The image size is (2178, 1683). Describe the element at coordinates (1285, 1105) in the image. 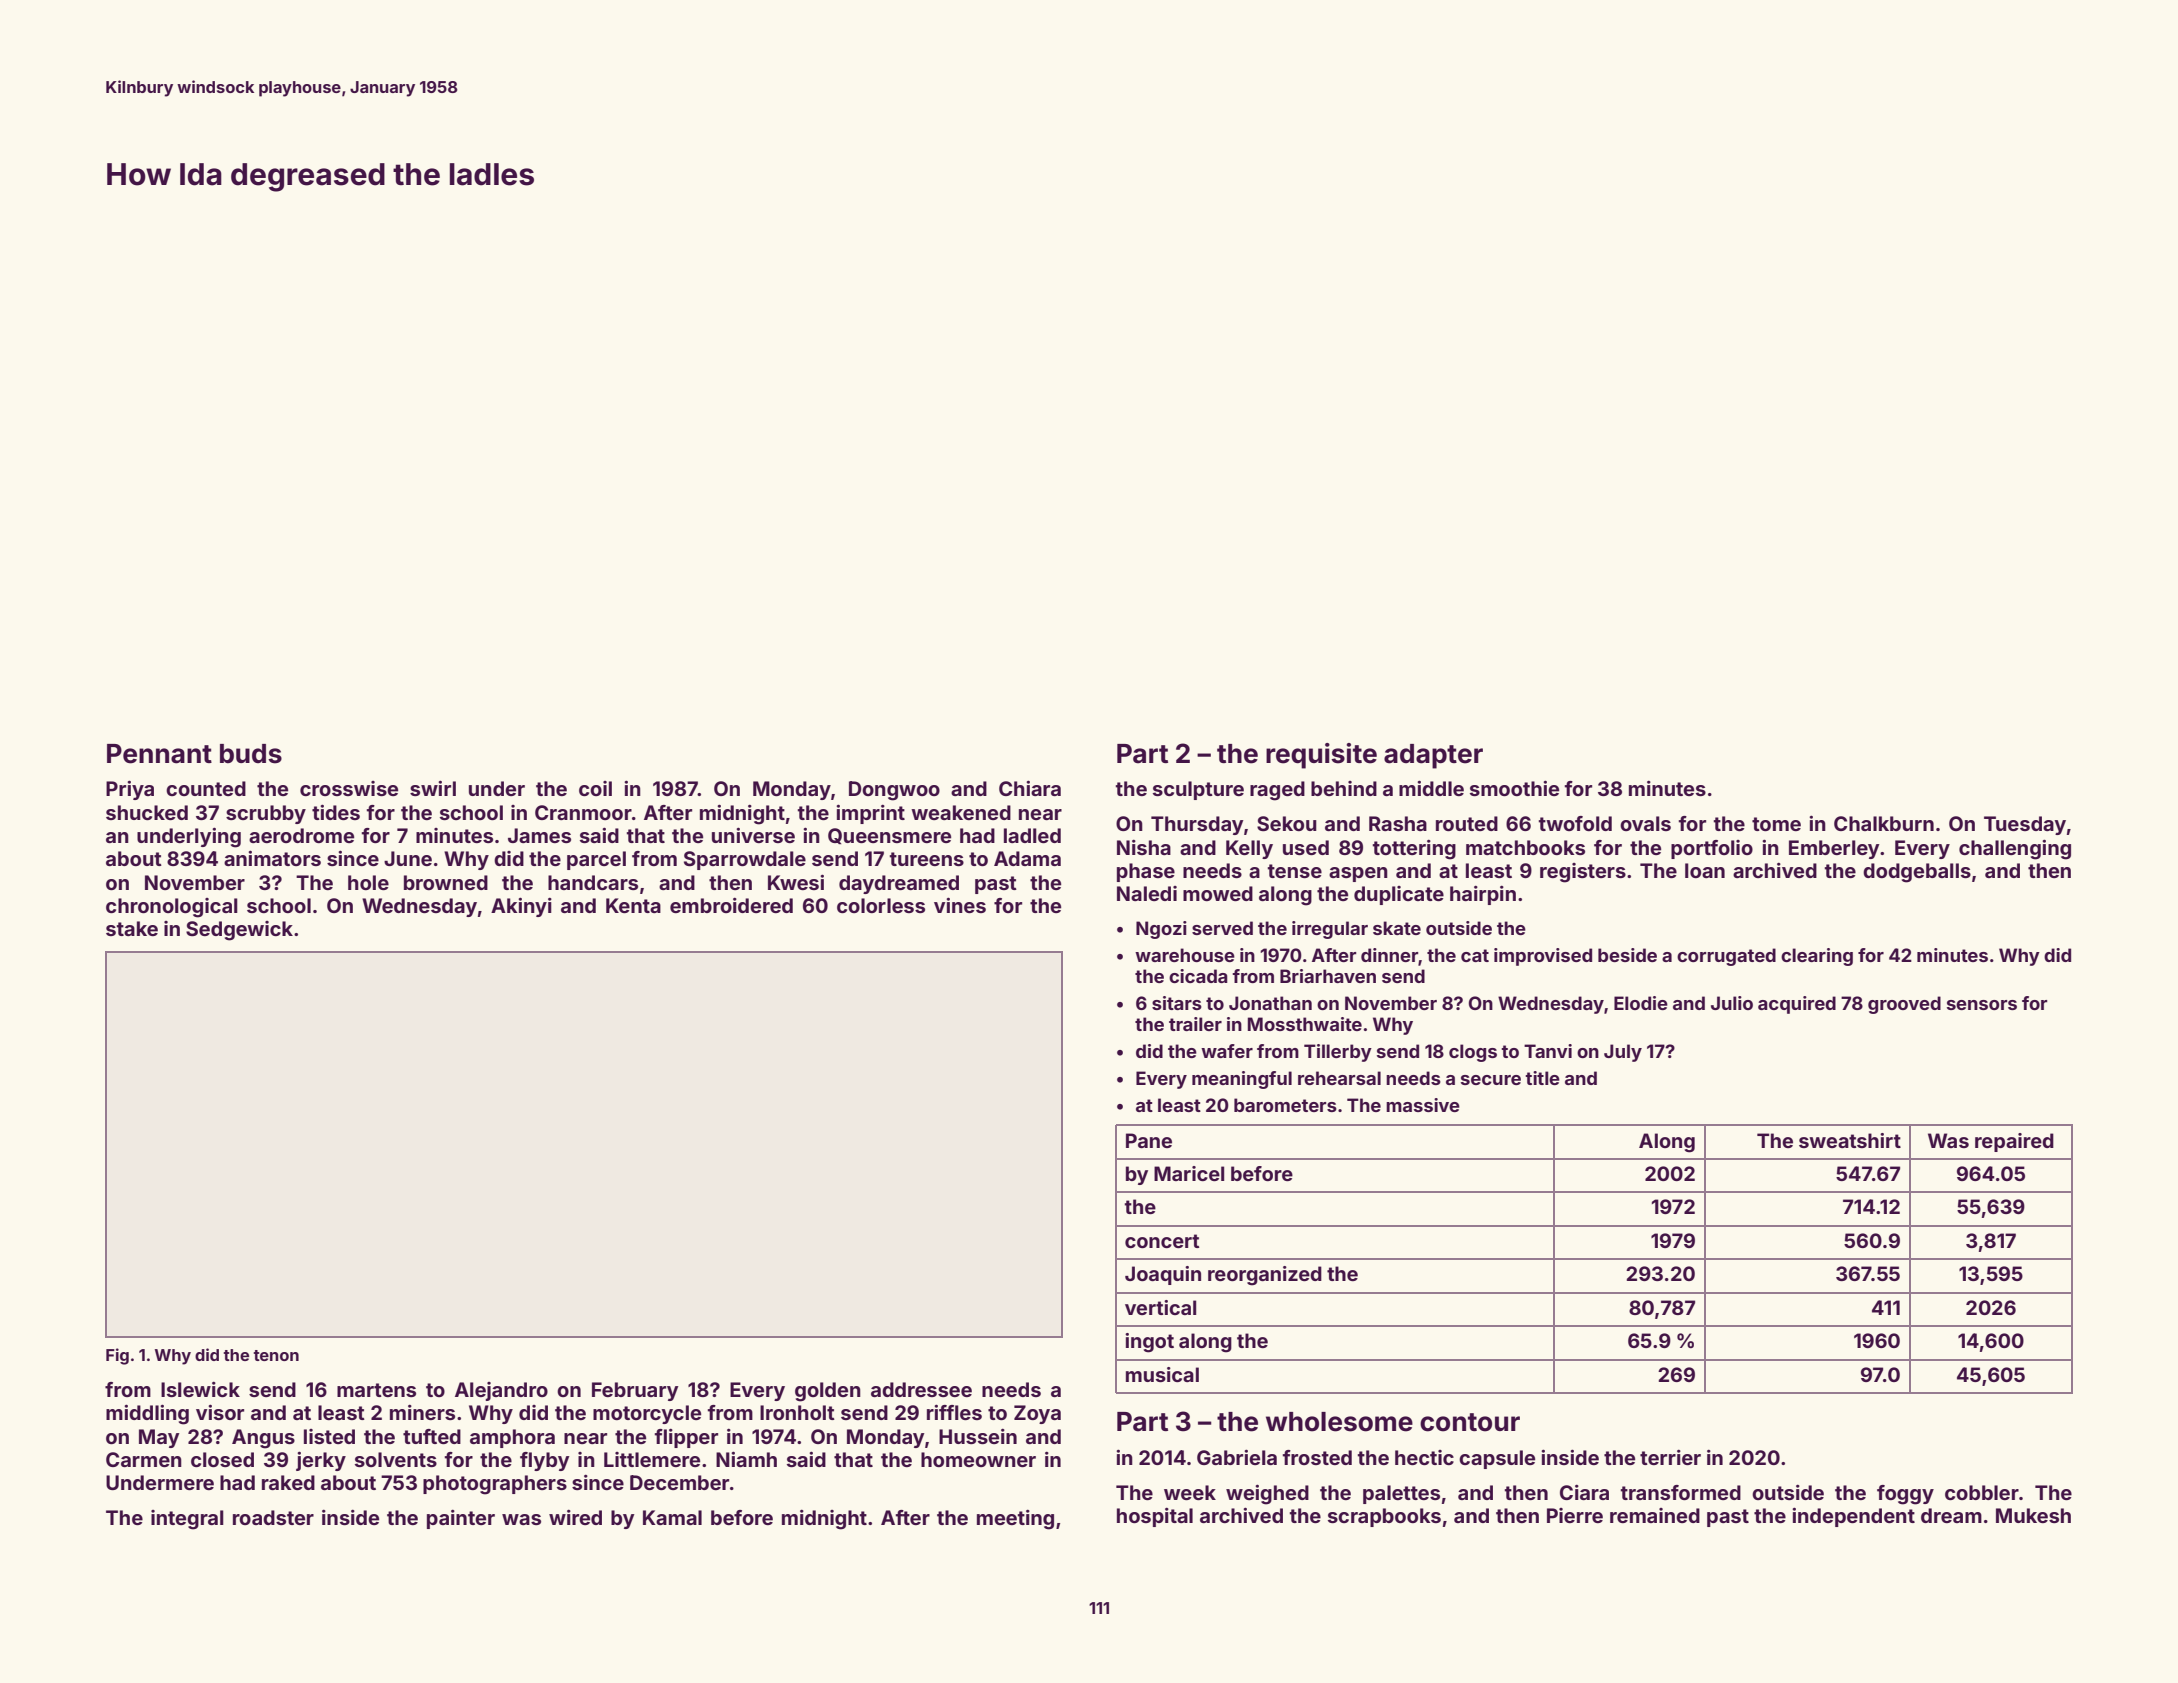

I see `barometers` at that location.
